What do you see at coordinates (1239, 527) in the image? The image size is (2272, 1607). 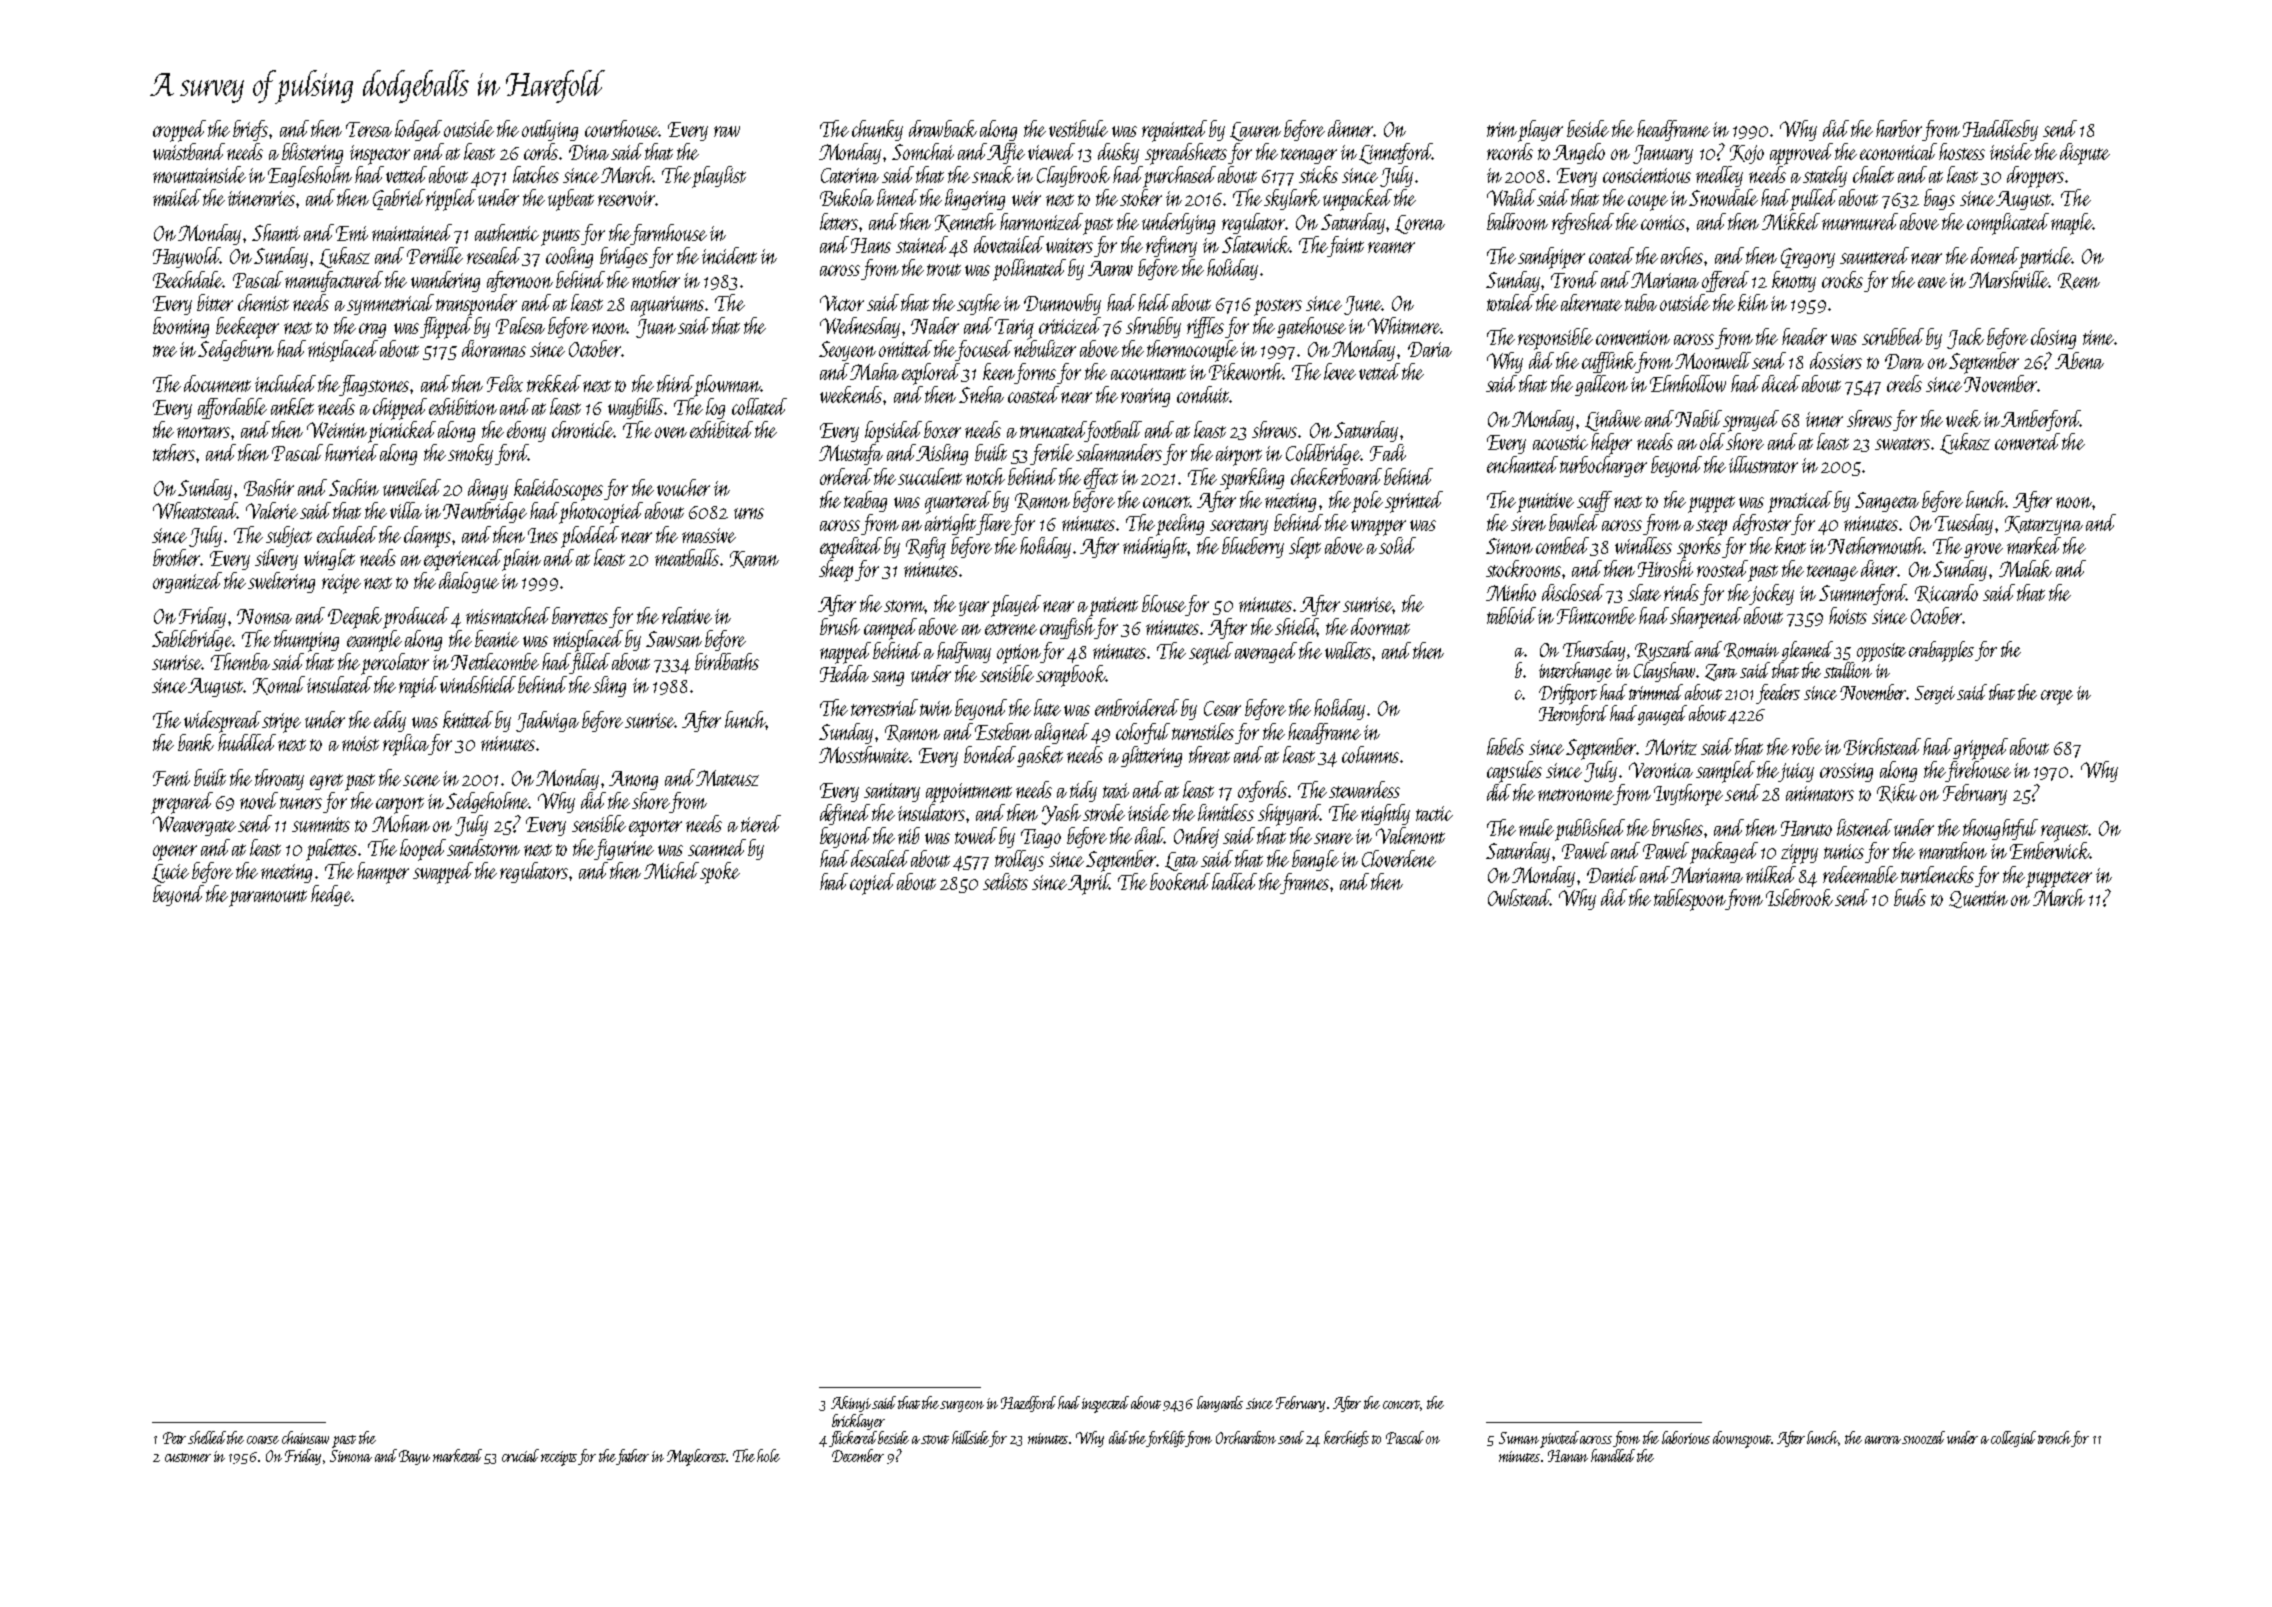 I see `secretary` at bounding box center [1239, 527].
